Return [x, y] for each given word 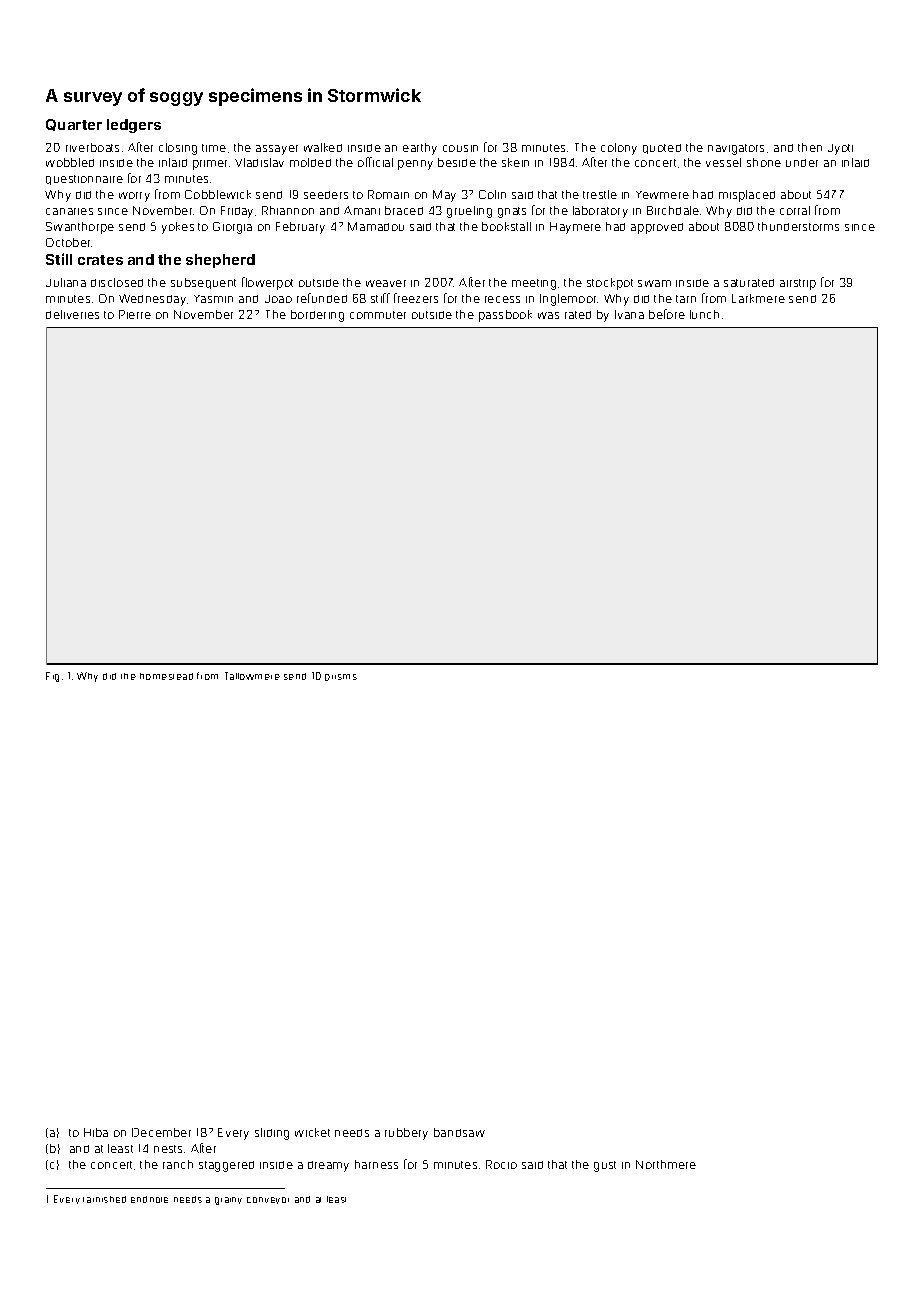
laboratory [600, 212]
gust [605, 1166]
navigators [736, 149]
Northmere [666, 1164]
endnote [149, 1199]
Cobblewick [218, 194]
